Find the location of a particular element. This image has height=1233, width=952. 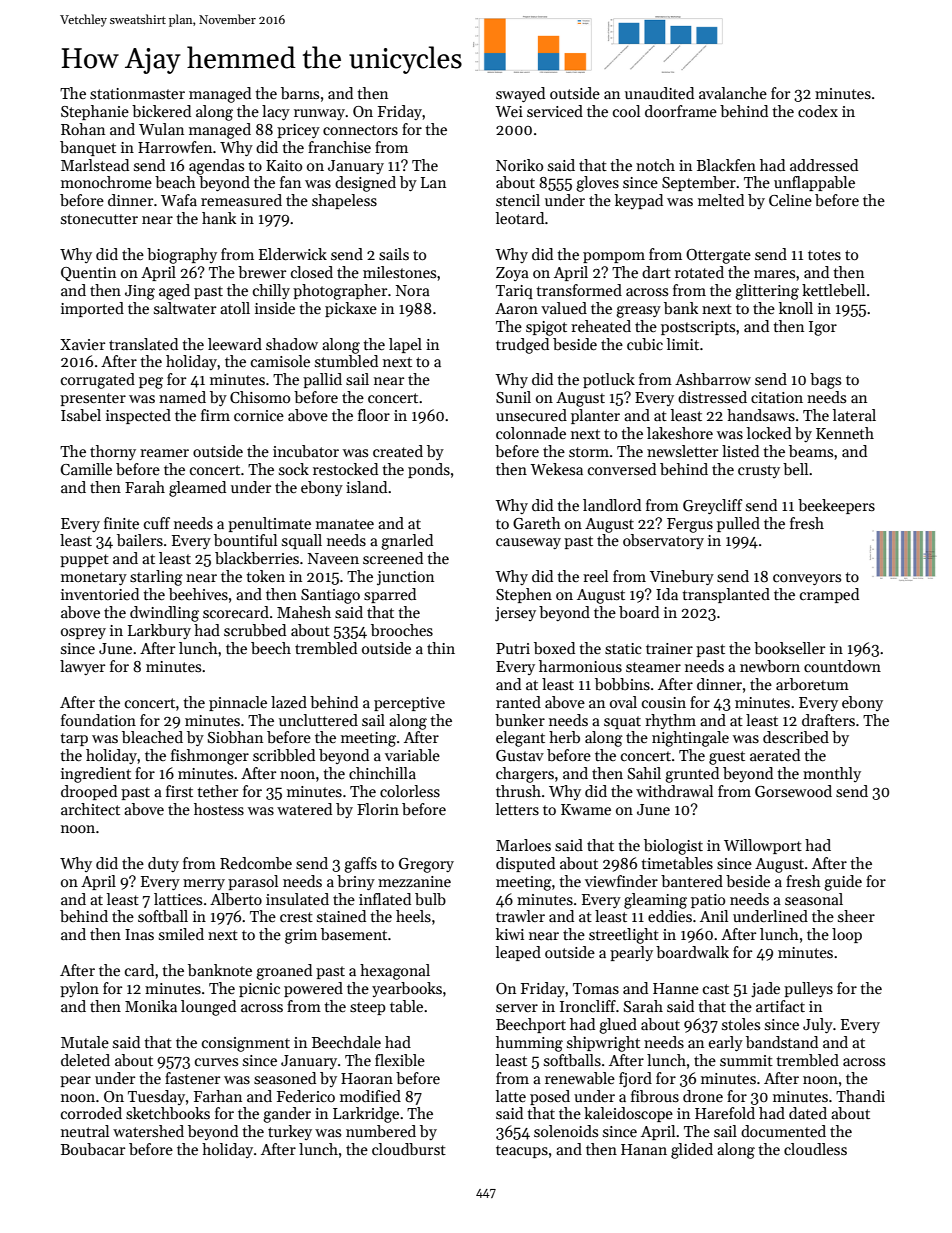

barns is located at coordinates (300, 93).
